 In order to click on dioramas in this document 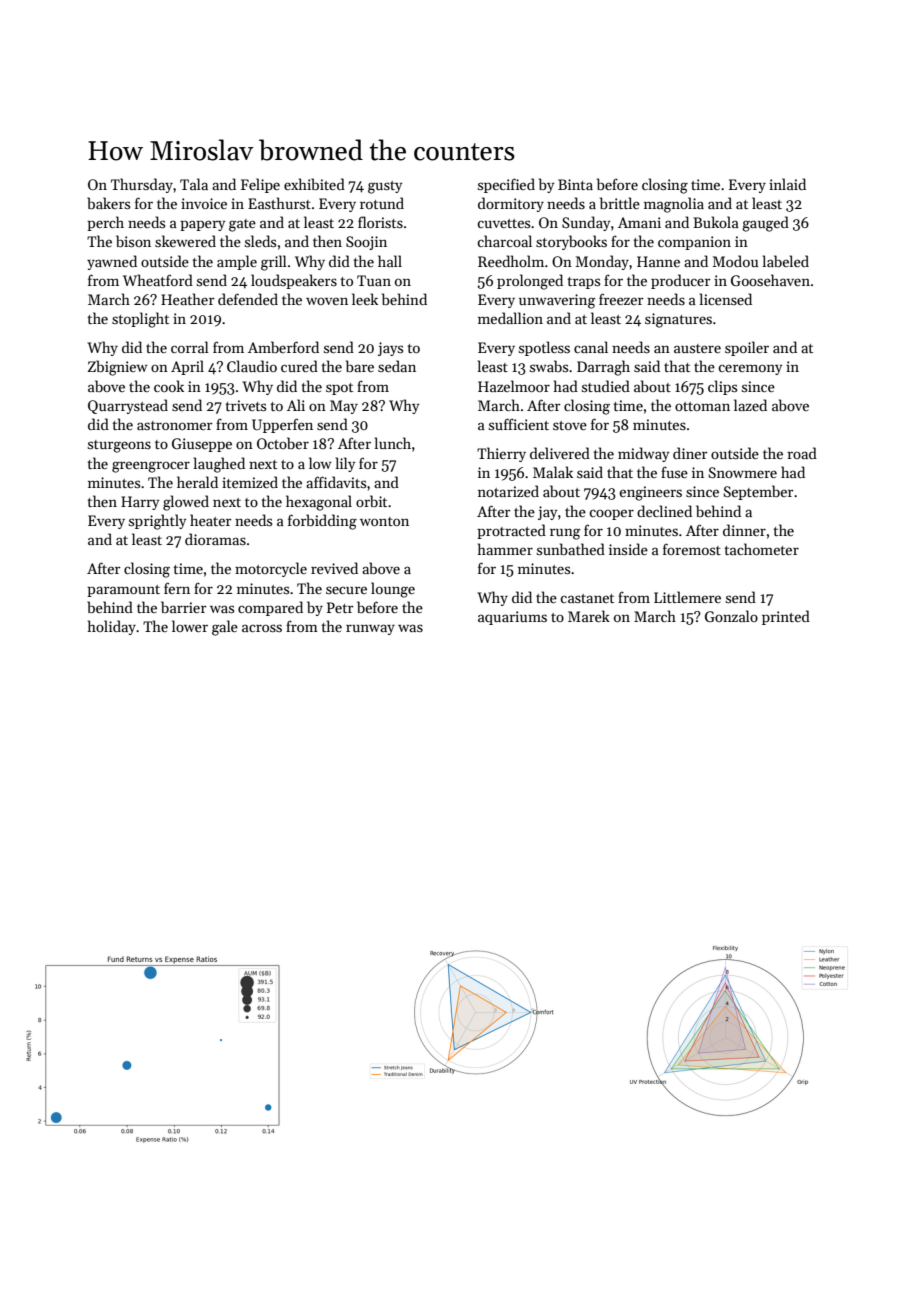, I will do `click(215, 539)`.
